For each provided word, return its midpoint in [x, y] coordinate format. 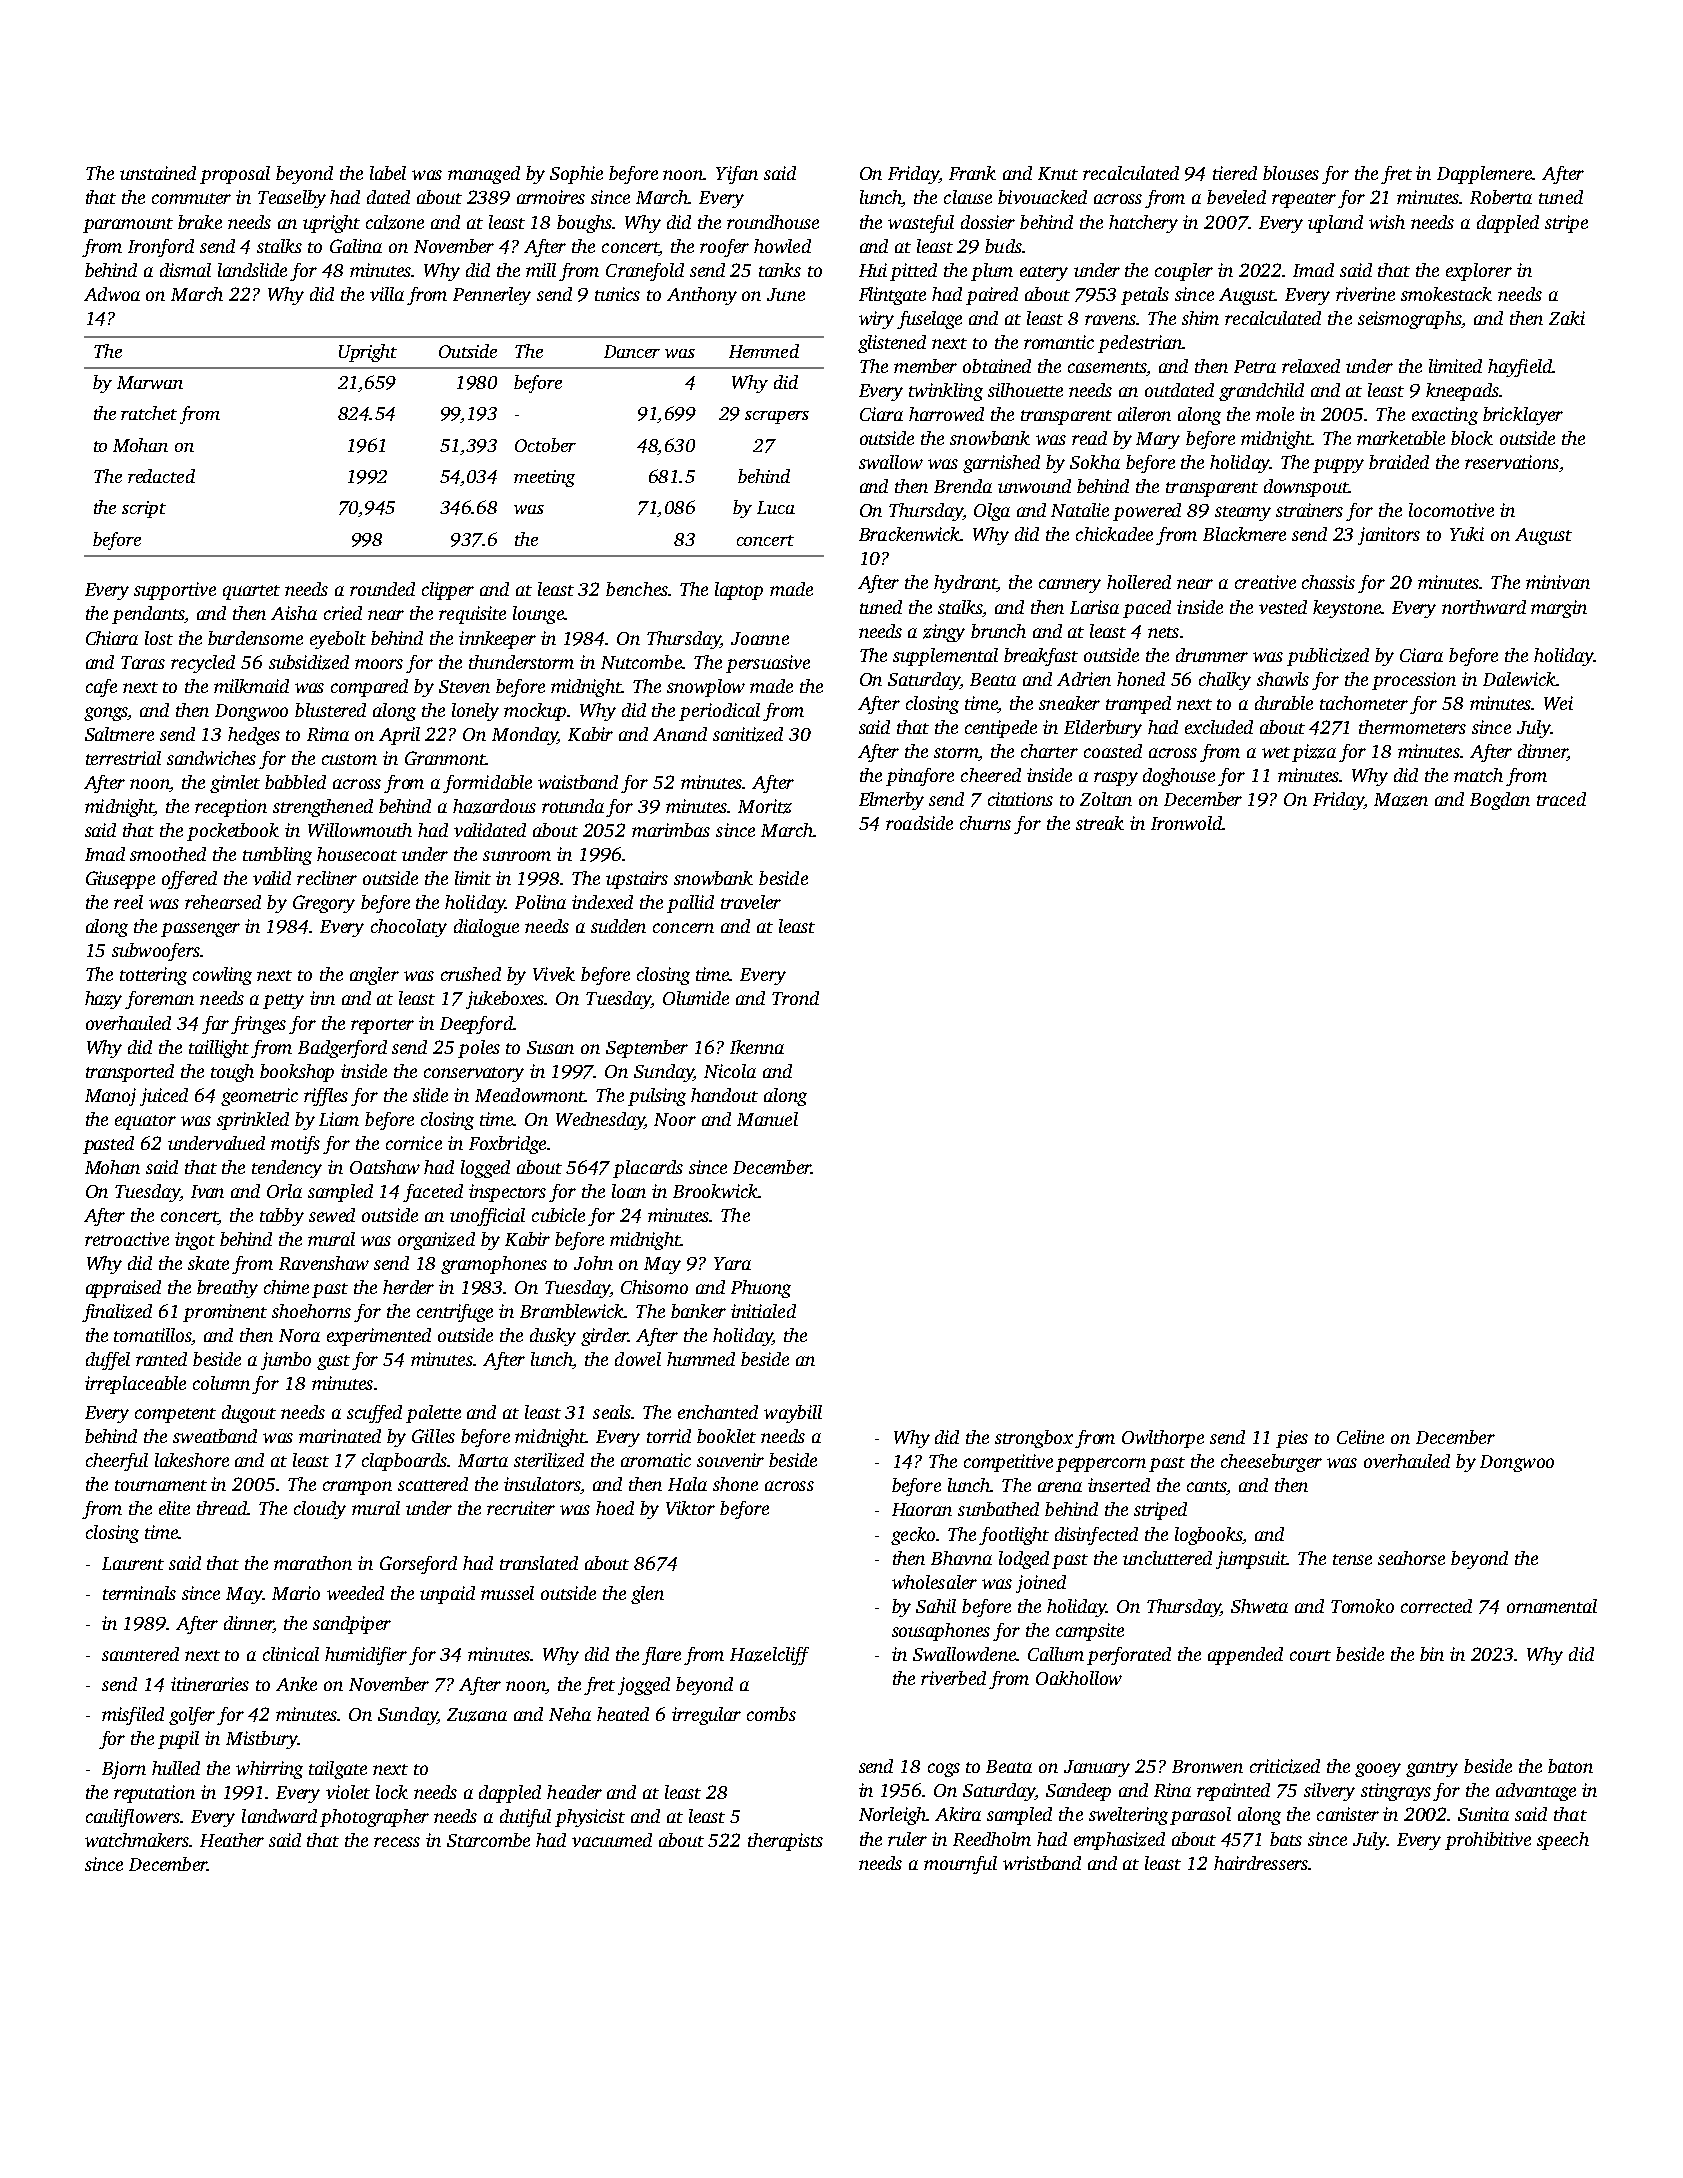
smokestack [1446, 294]
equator [145, 1122]
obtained [997, 366]
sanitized [748, 734]
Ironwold [1186, 823]
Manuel [767, 1119]
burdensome [255, 638]
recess [397, 1842]
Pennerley [492, 296]
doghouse [1179, 777]
